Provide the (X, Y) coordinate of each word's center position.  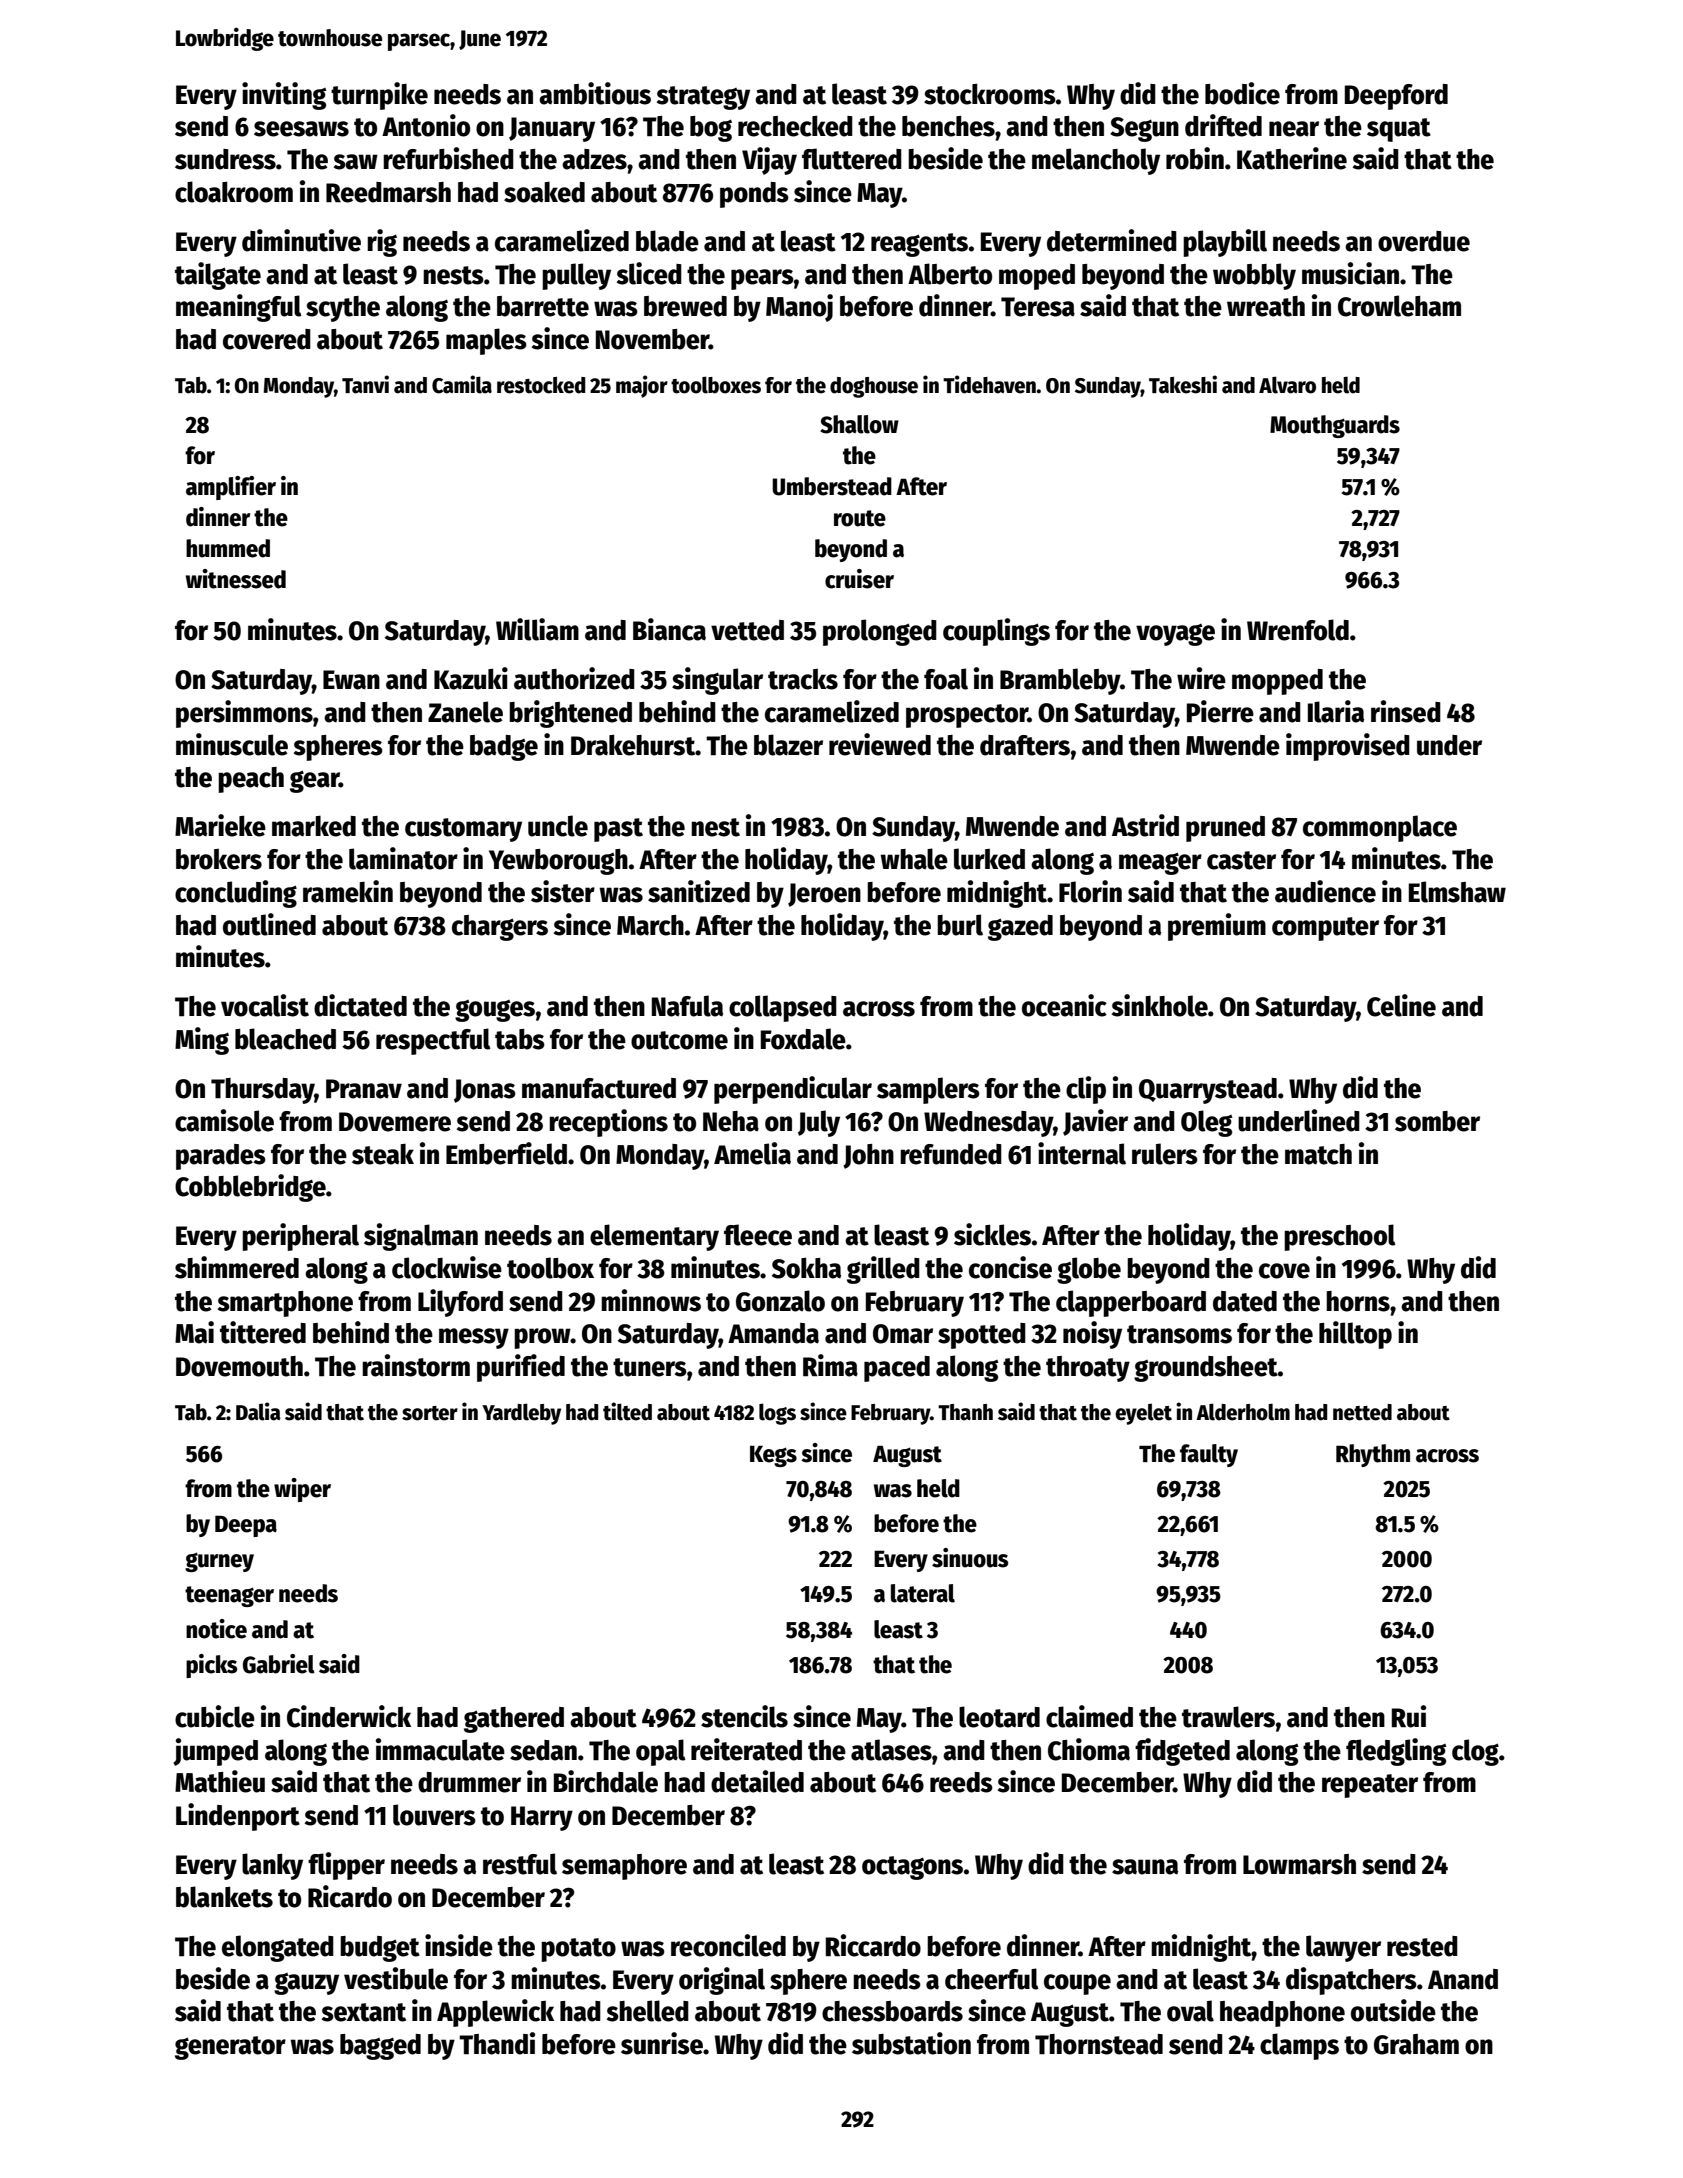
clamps (1299, 2046)
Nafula (687, 1006)
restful (520, 1864)
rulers (1165, 1154)
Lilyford (460, 1303)
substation (911, 2043)
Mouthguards (1335, 426)
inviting (284, 96)
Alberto (950, 274)
